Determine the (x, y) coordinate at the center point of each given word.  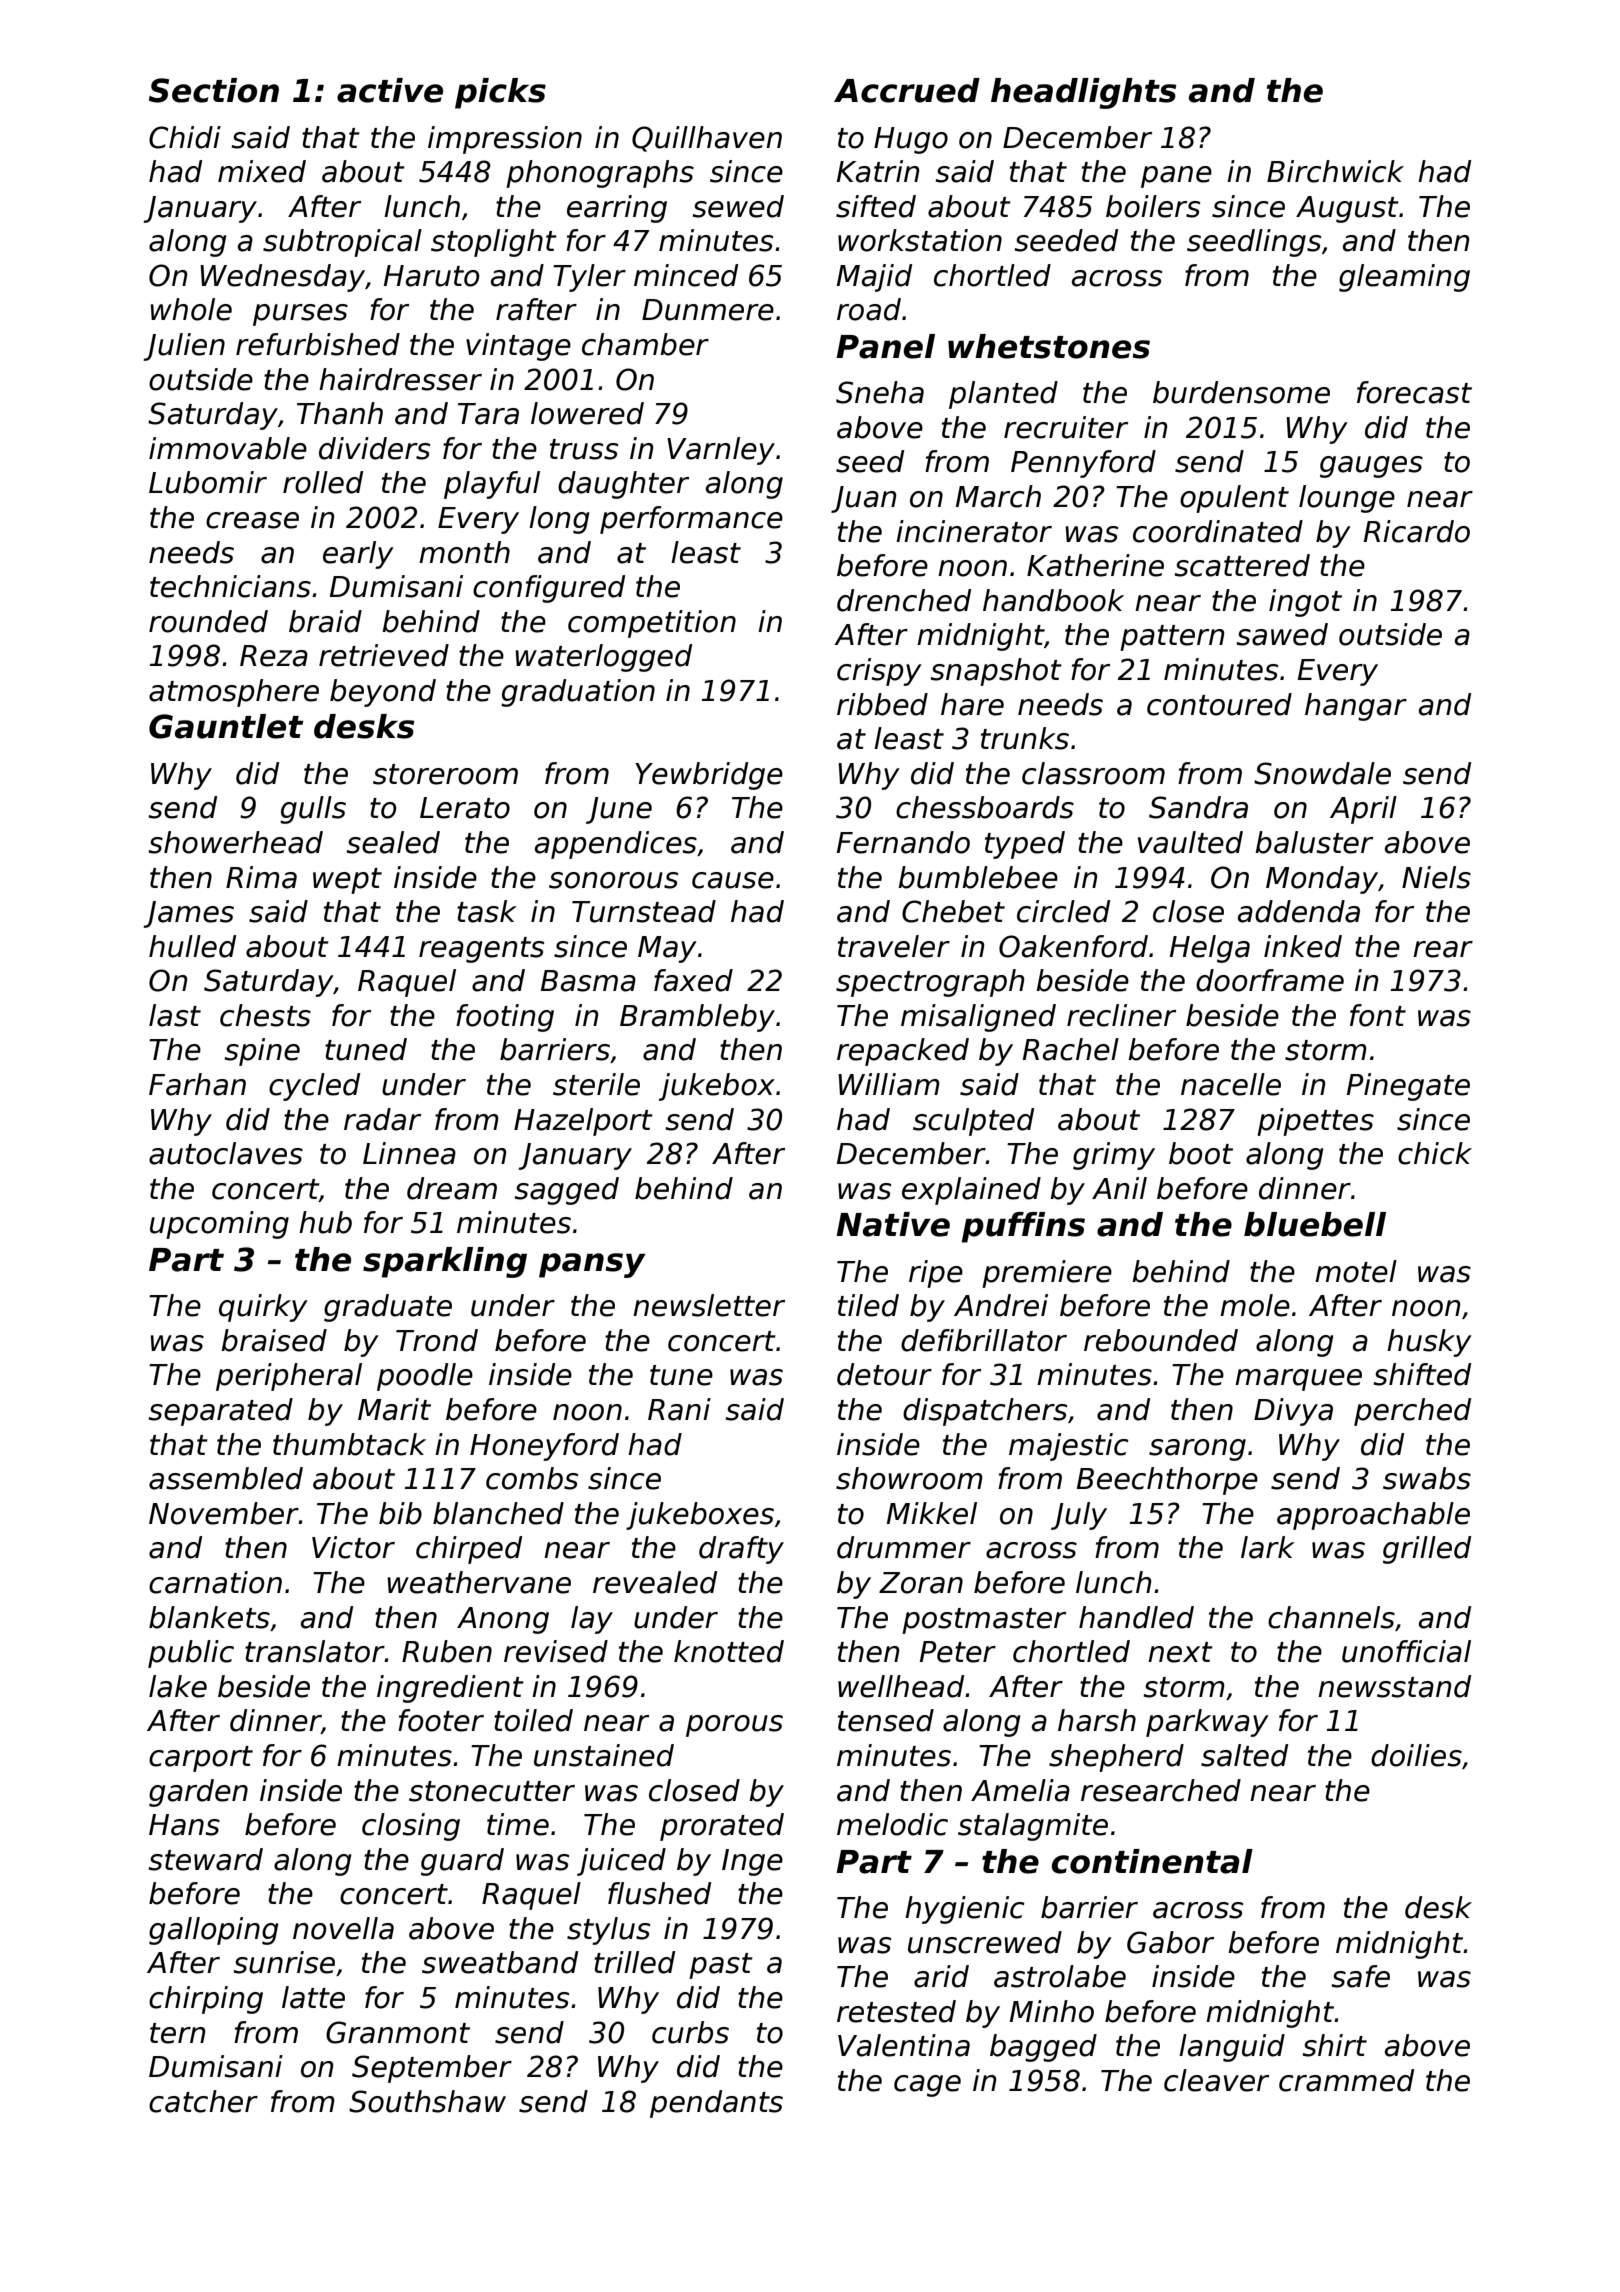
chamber (645, 344)
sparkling (445, 1262)
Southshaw (427, 2101)
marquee (1298, 1380)
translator (315, 1651)
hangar (1356, 707)
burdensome (1241, 392)
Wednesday (282, 278)
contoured (1219, 704)
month (464, 552)
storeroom (445, 774)
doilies (1416, 1755)
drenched (904, 600)
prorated (722, 1827)
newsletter (709, 1305)
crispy (879, 672)
